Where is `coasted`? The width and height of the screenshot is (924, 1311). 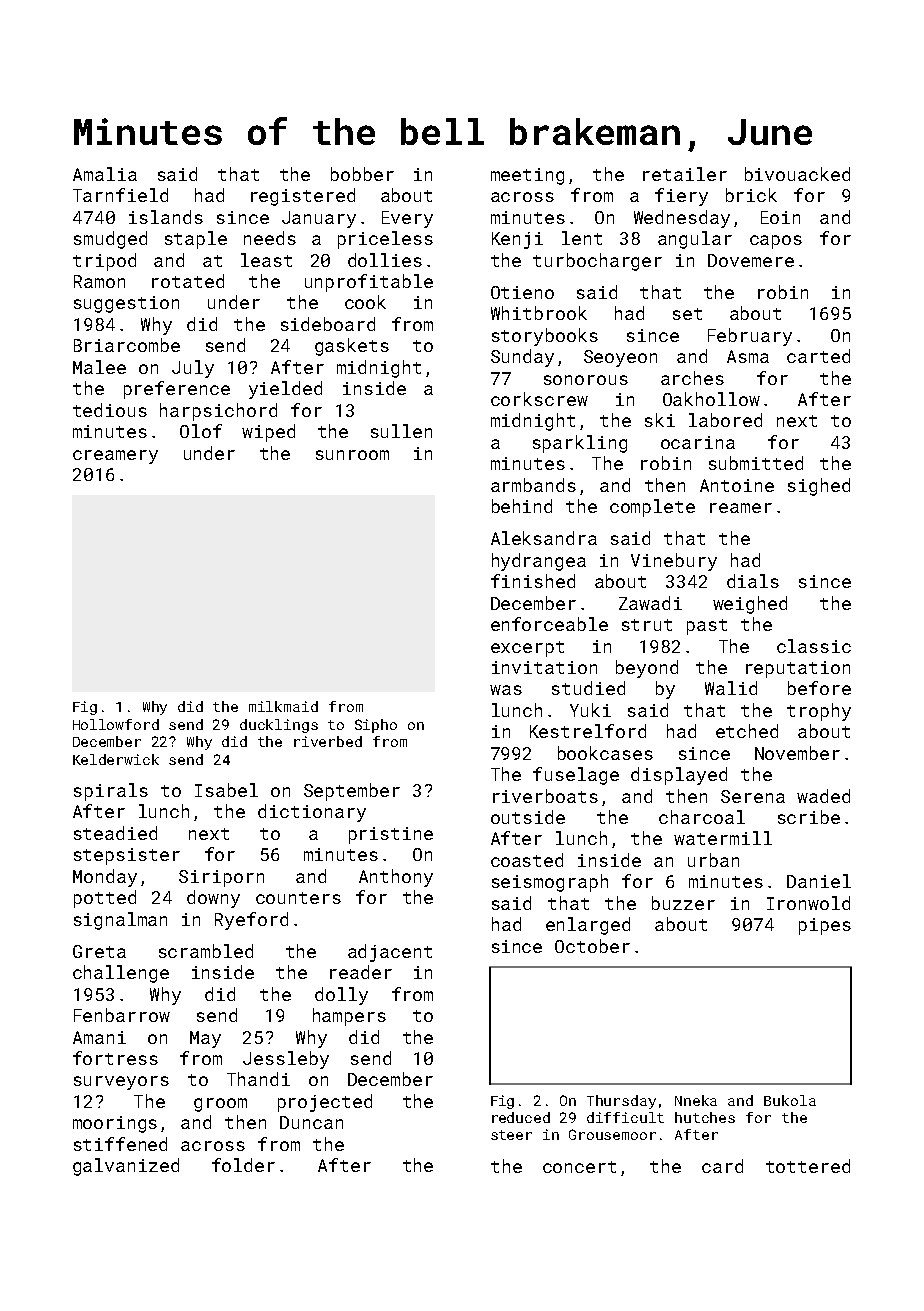 coasted is located at coordinates (527, 860).
